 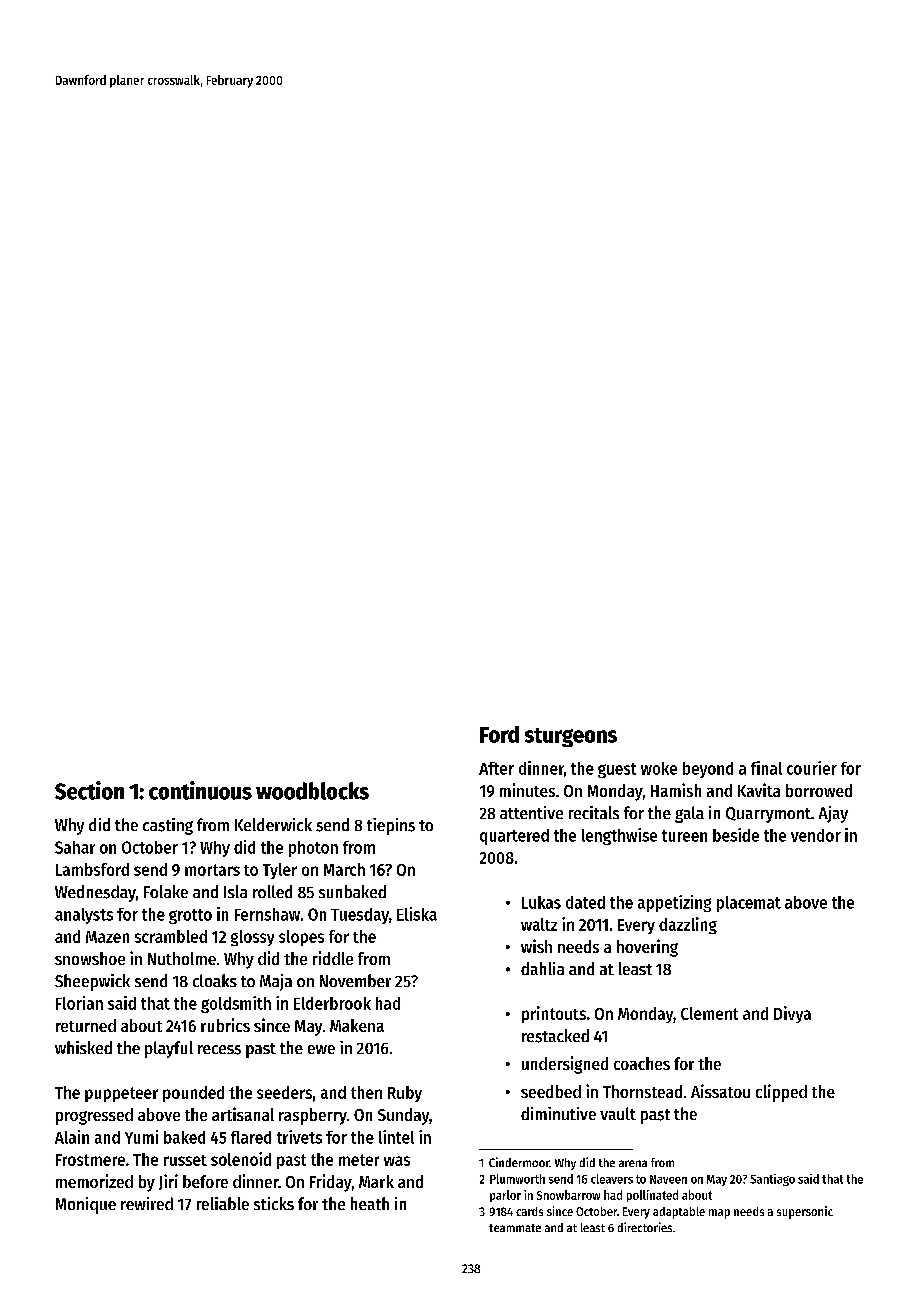 I want to click on Wednesday, so click(x=95, y=893).
